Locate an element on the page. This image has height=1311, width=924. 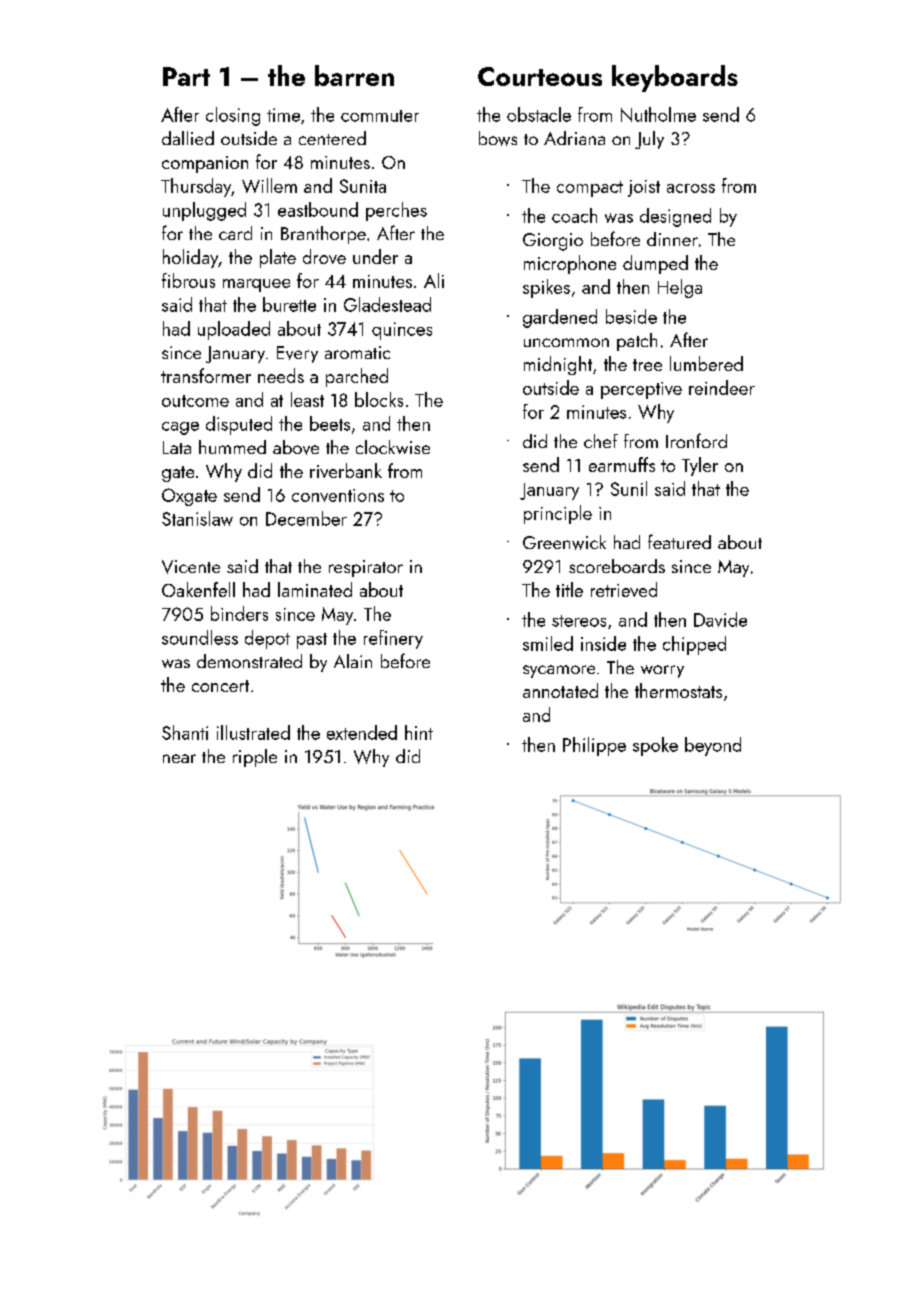
blocks is located at coordinates (379, 399).
